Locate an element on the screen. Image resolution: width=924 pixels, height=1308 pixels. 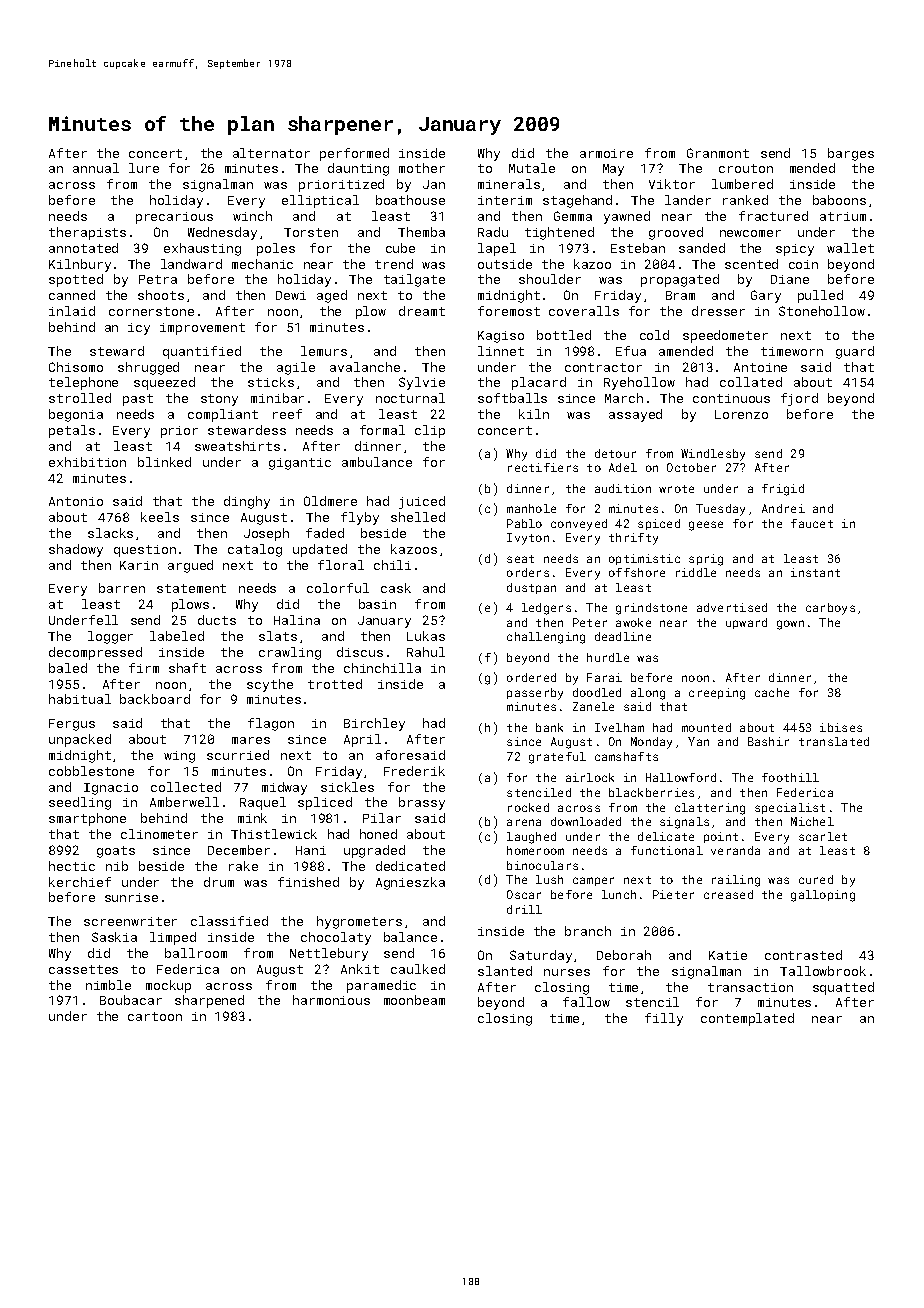
minerals is located at coordinates (509, 184).
